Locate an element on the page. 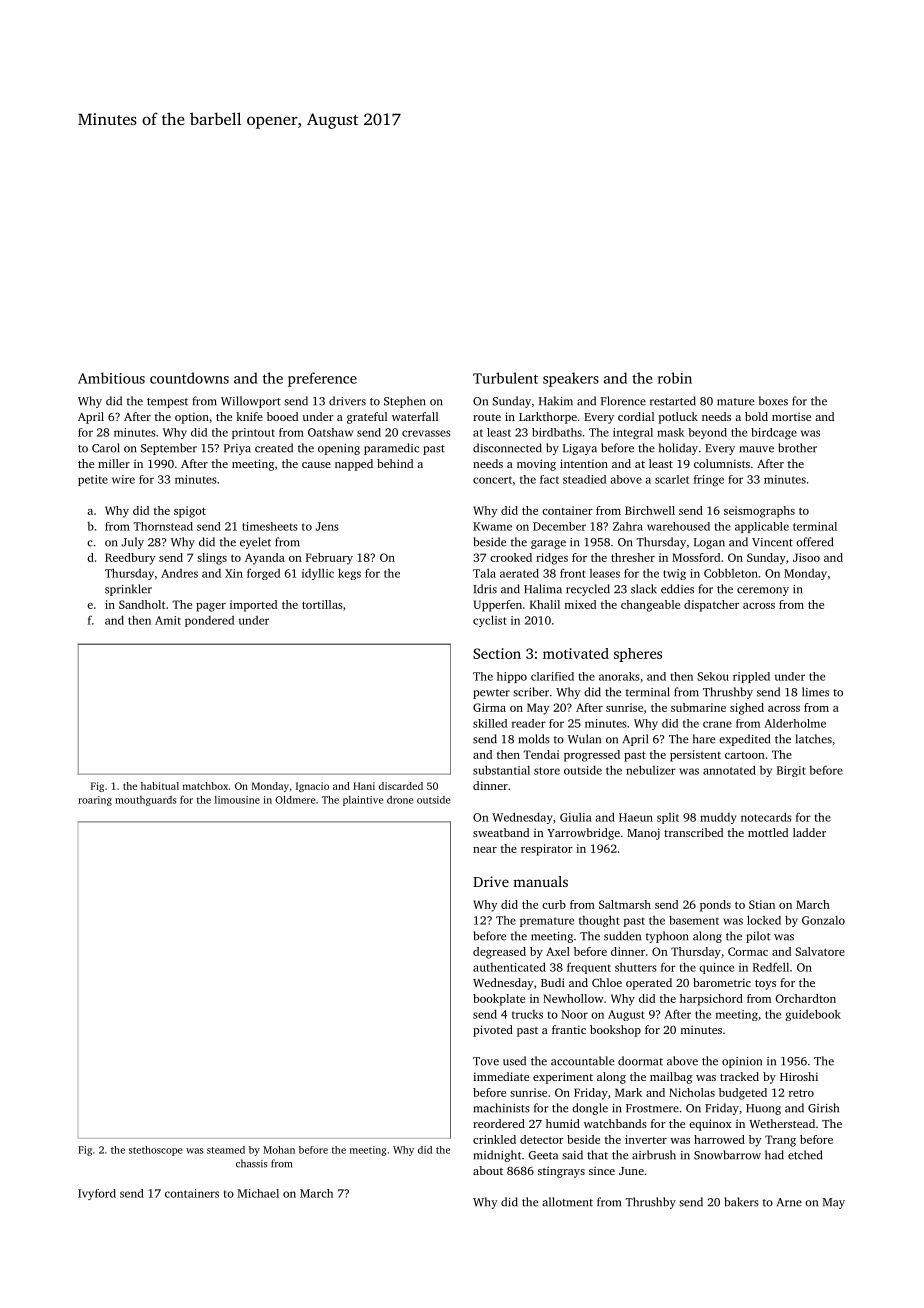  Larkthorpe is located at coordinates (548, 418).
